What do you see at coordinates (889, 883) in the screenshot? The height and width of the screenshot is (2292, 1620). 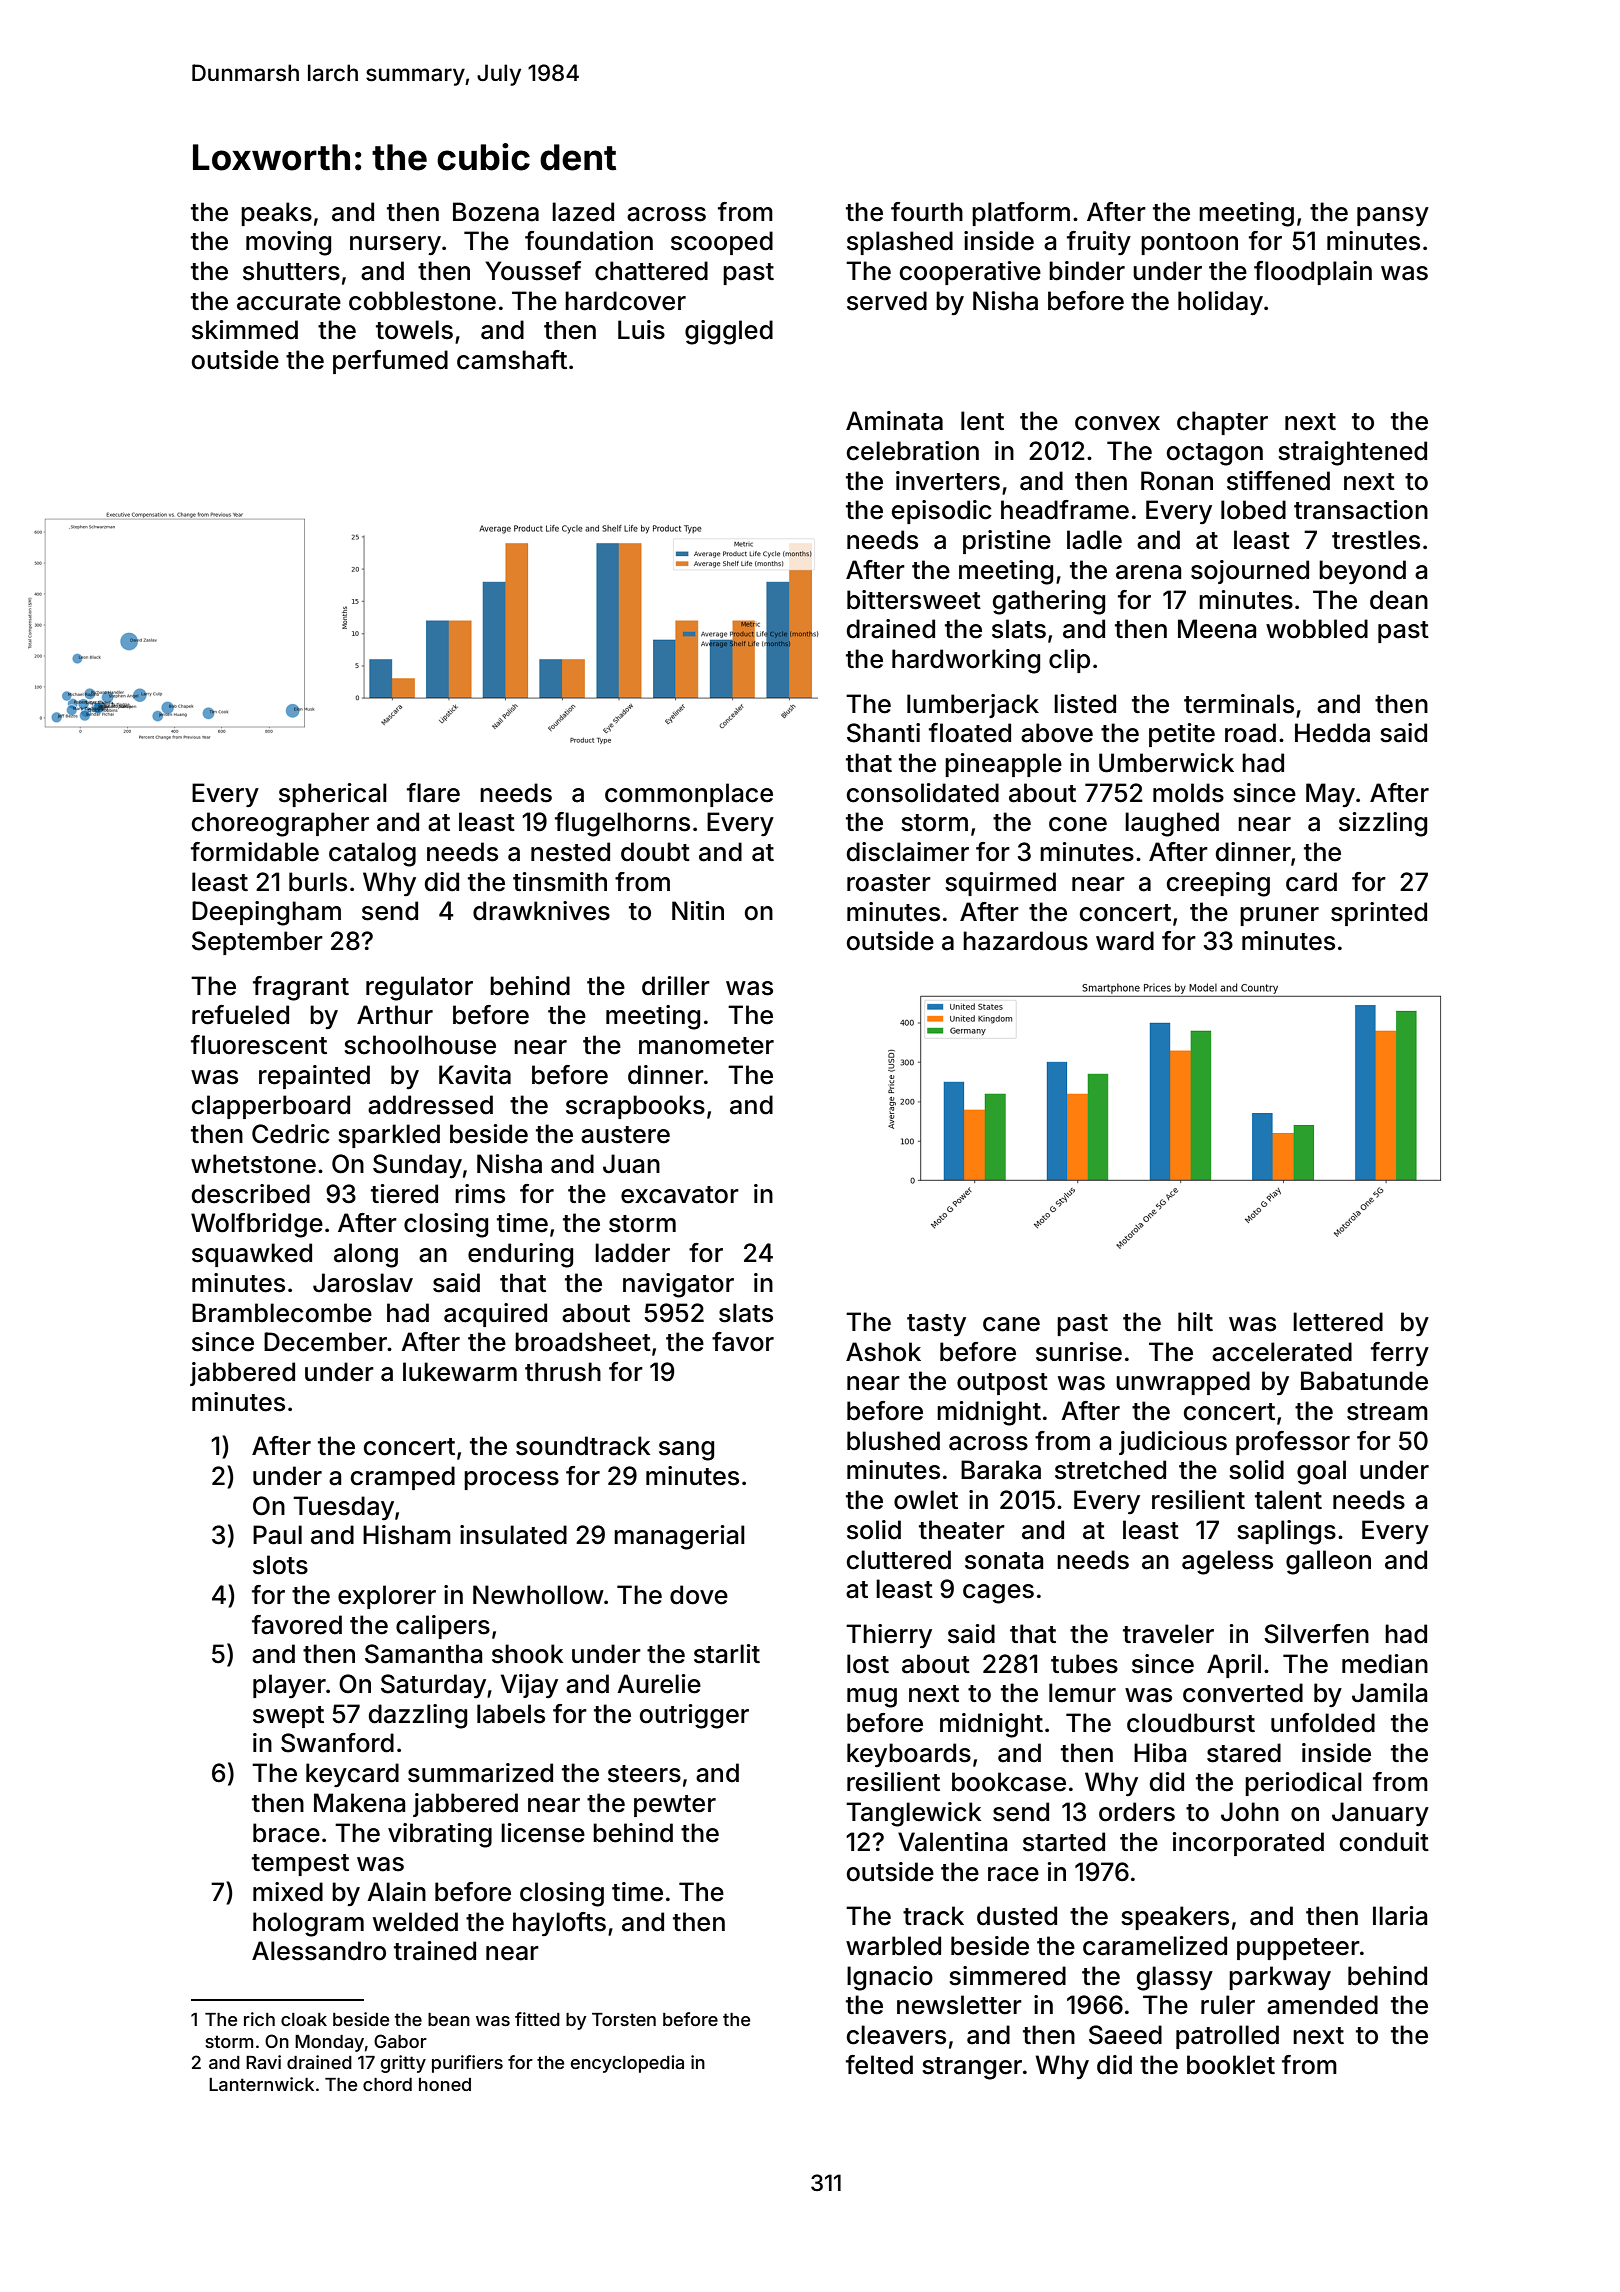 I see `roaster` at bounding box center [889, 883].
